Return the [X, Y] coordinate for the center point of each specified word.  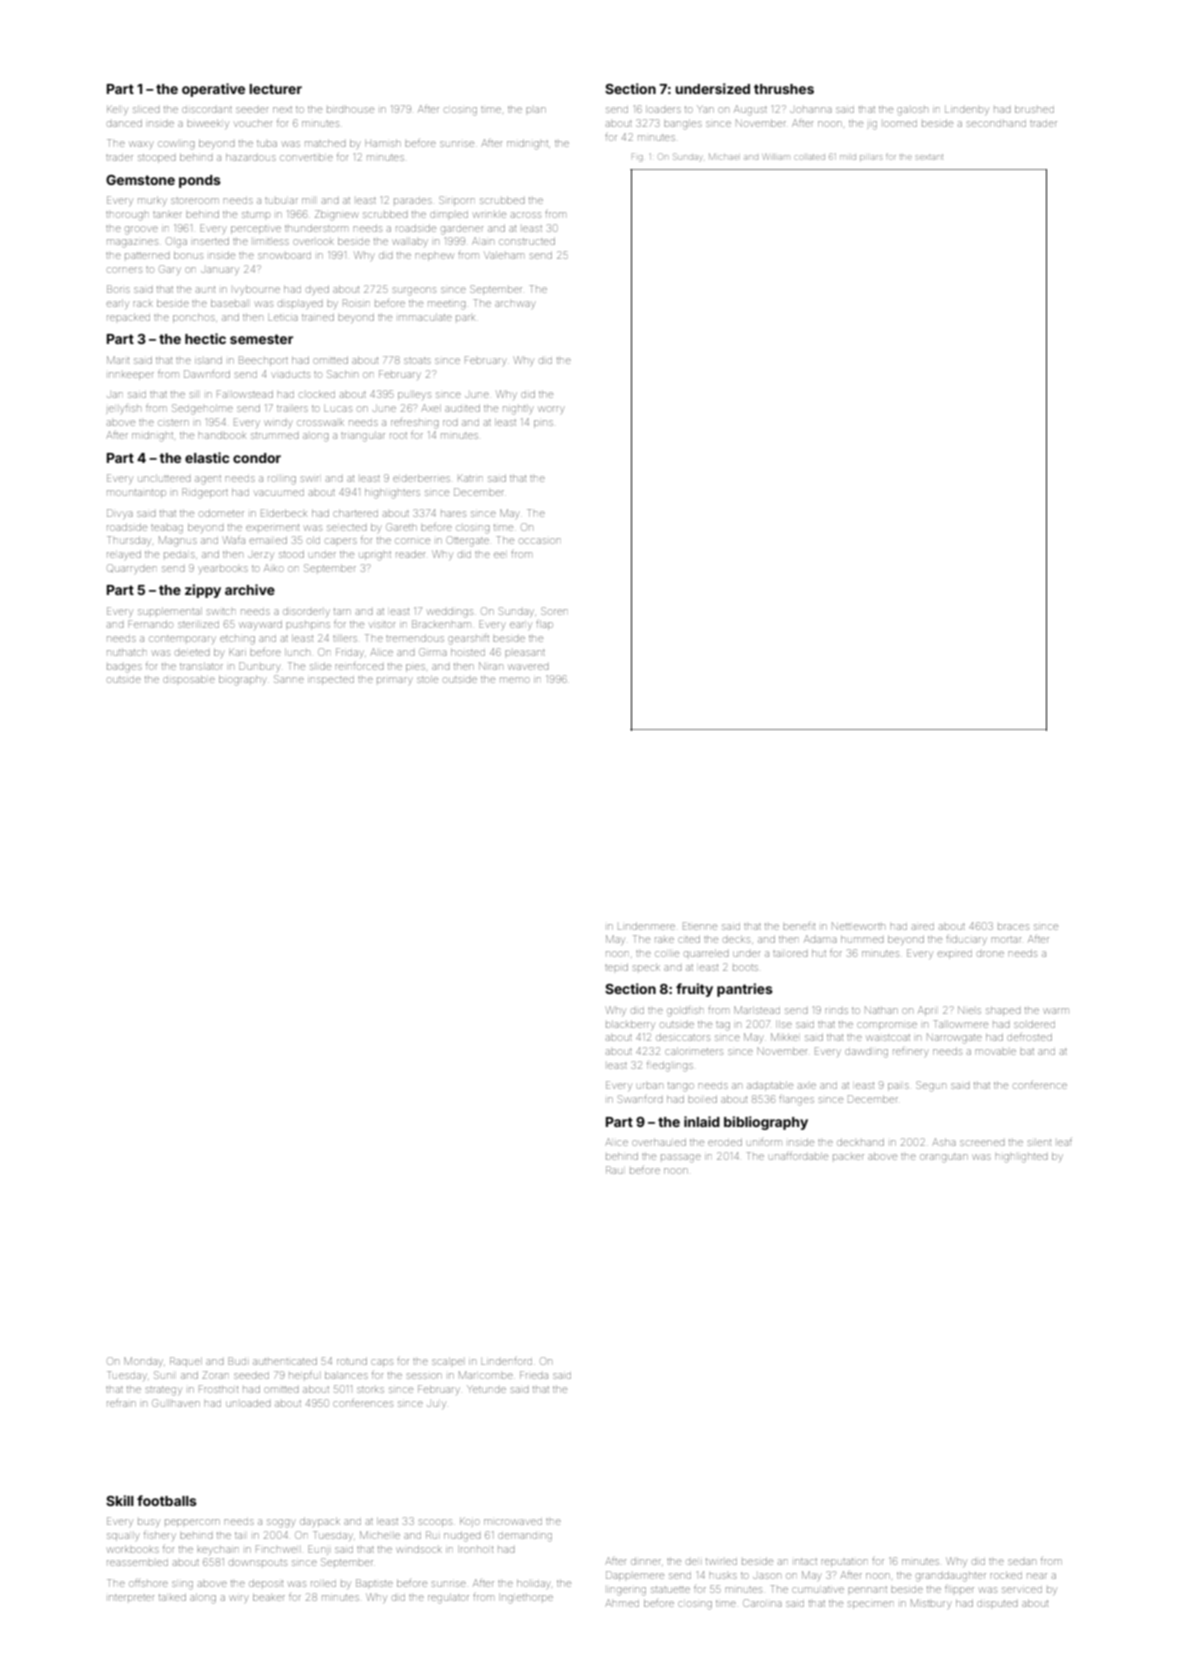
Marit [118, 360]
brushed [1034, 109]
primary [394, 681]
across [526, 215]
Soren [554, 611]
